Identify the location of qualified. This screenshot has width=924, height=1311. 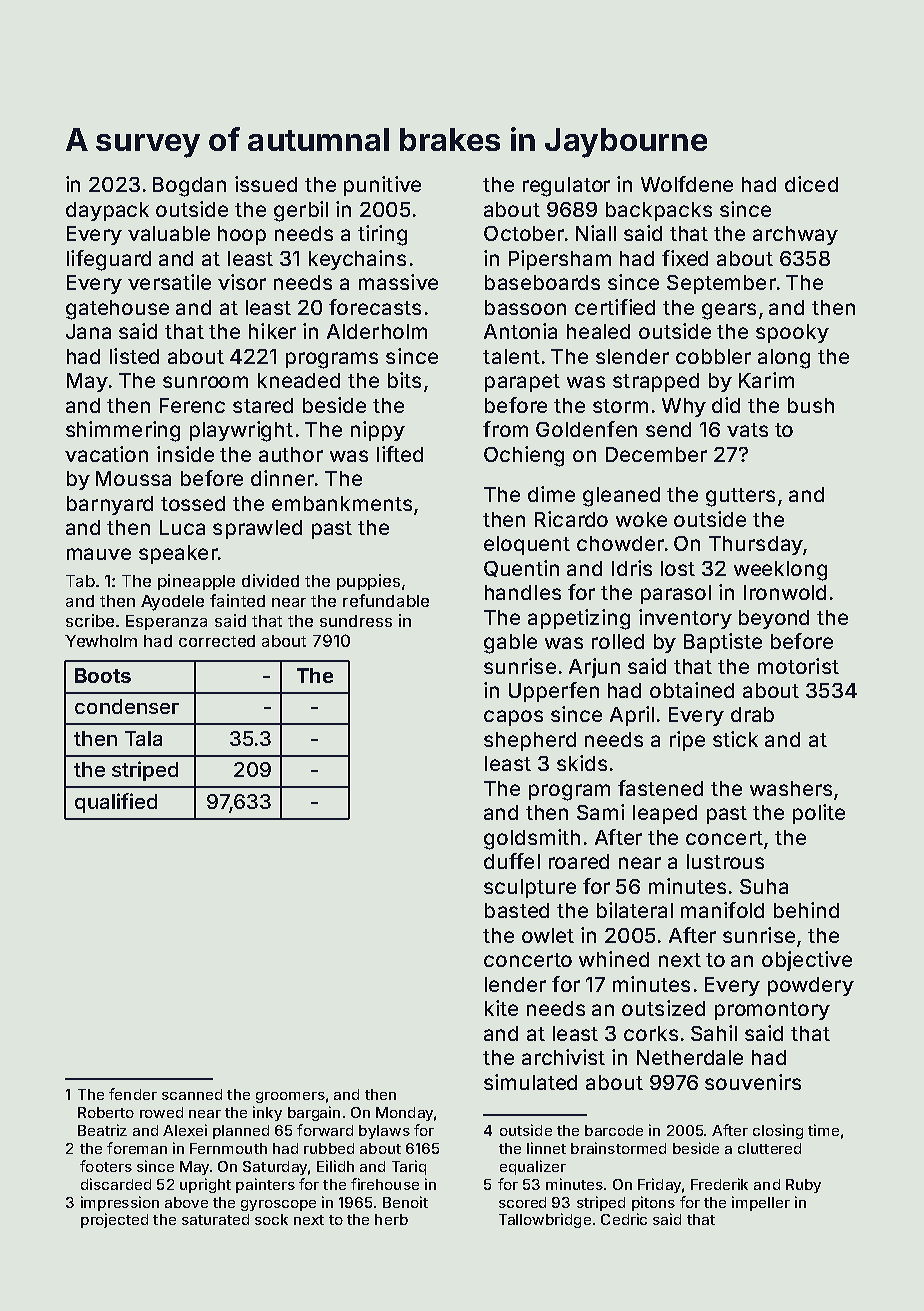
(116, 803).
